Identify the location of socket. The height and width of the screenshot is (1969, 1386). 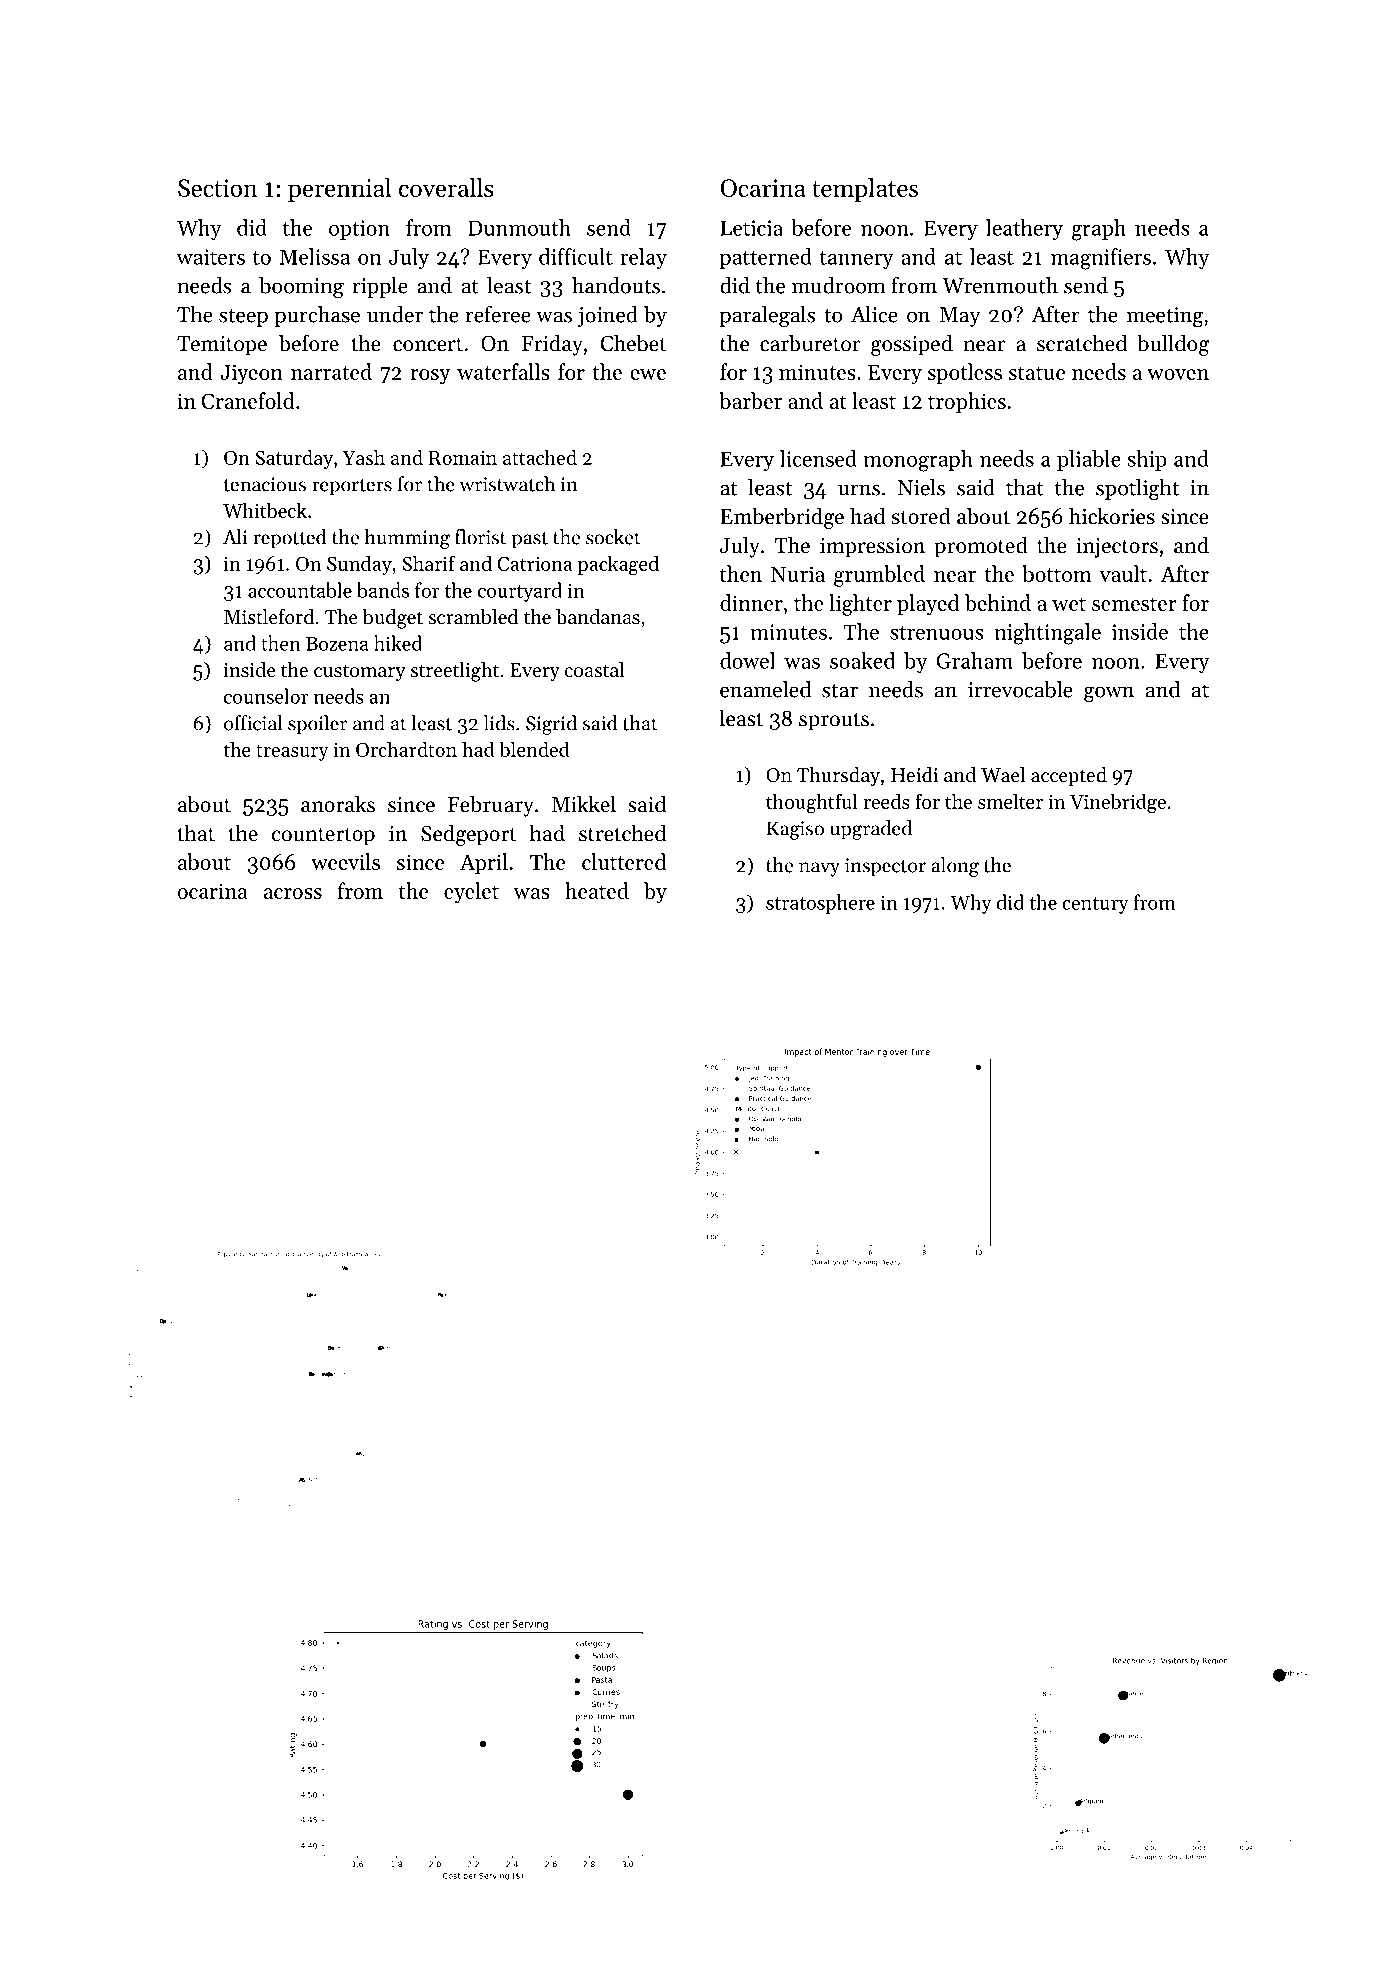
(613, 537).
